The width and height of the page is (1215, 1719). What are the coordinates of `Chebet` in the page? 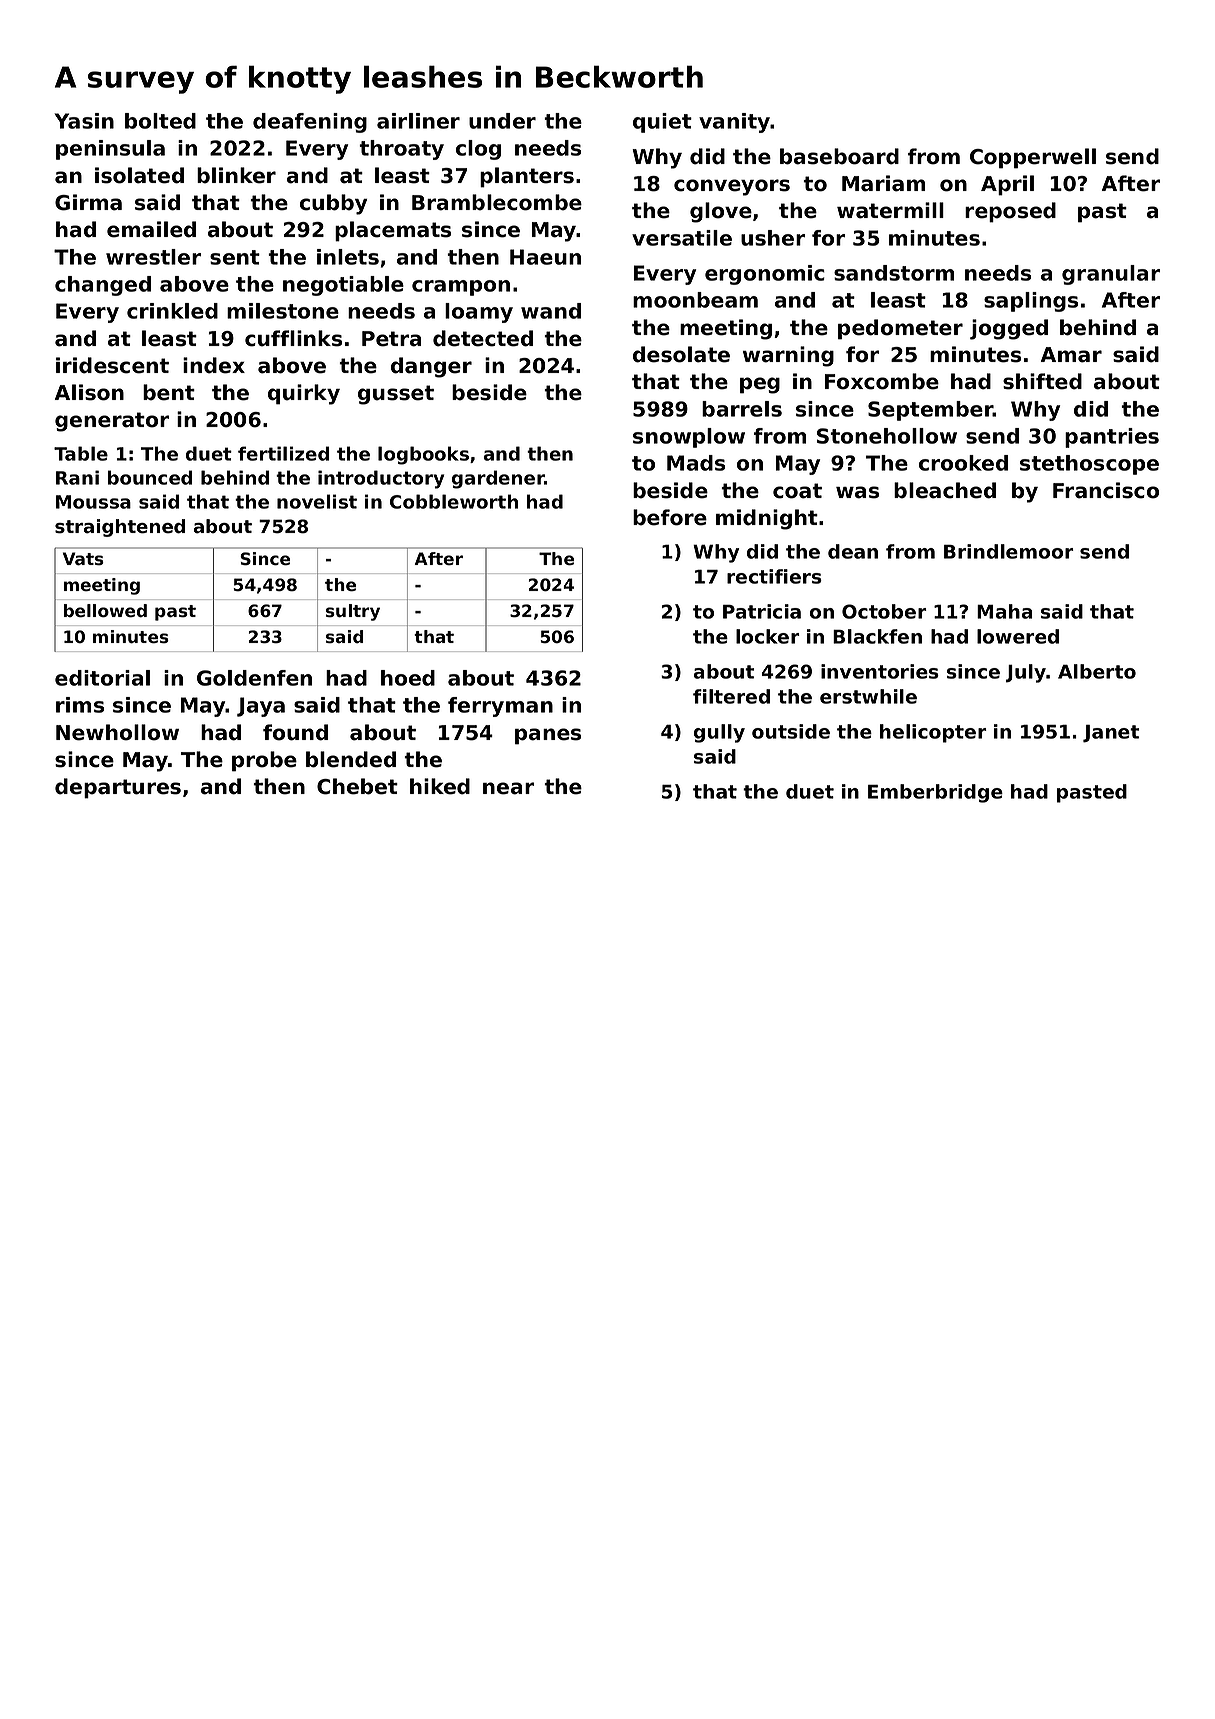 It's located at (357, 786).
